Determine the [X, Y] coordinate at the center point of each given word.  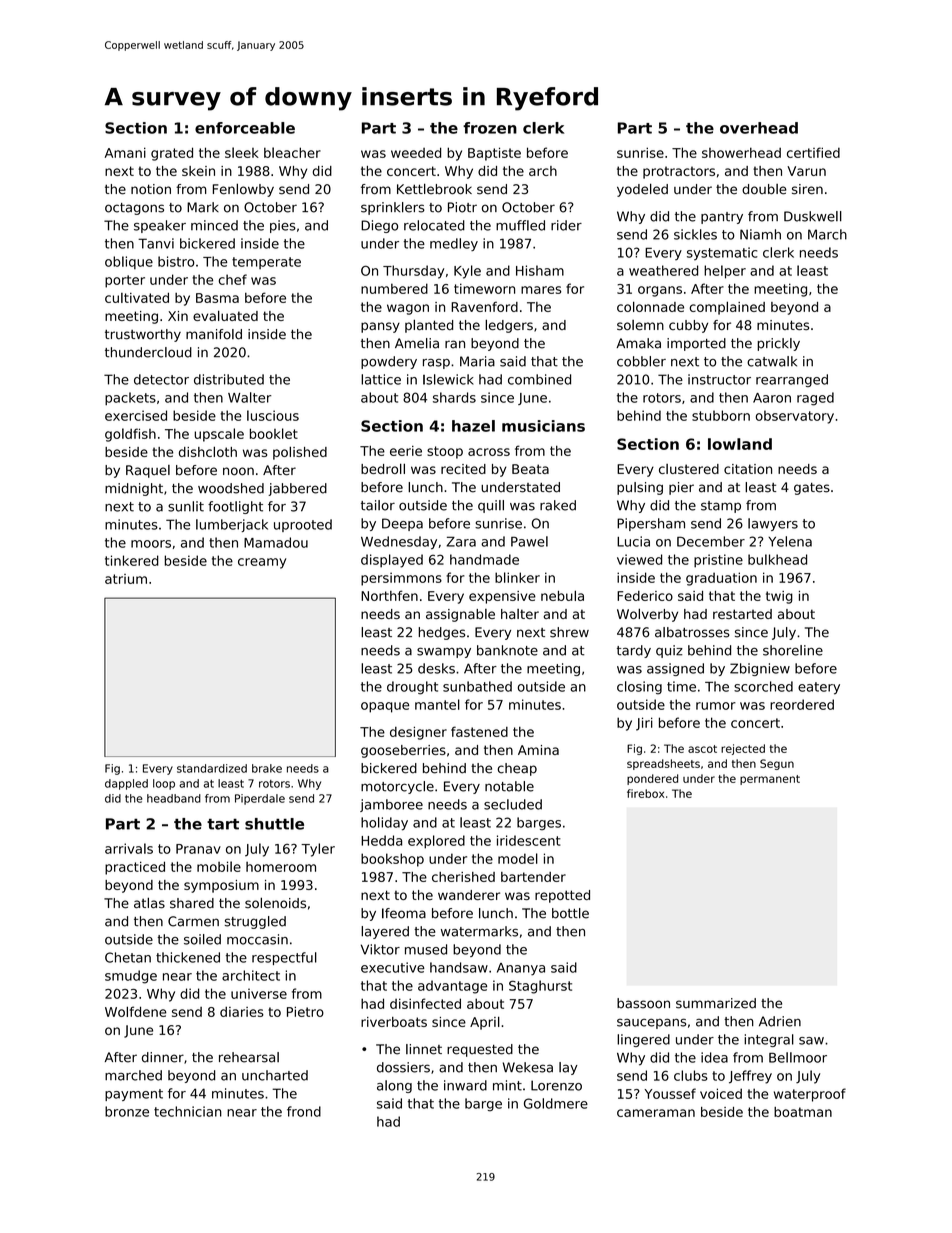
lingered [643, 1040]
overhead [759, 128]
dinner [163, 1057]
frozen [490, 128]
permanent [770, 780]
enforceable [245, 128]
